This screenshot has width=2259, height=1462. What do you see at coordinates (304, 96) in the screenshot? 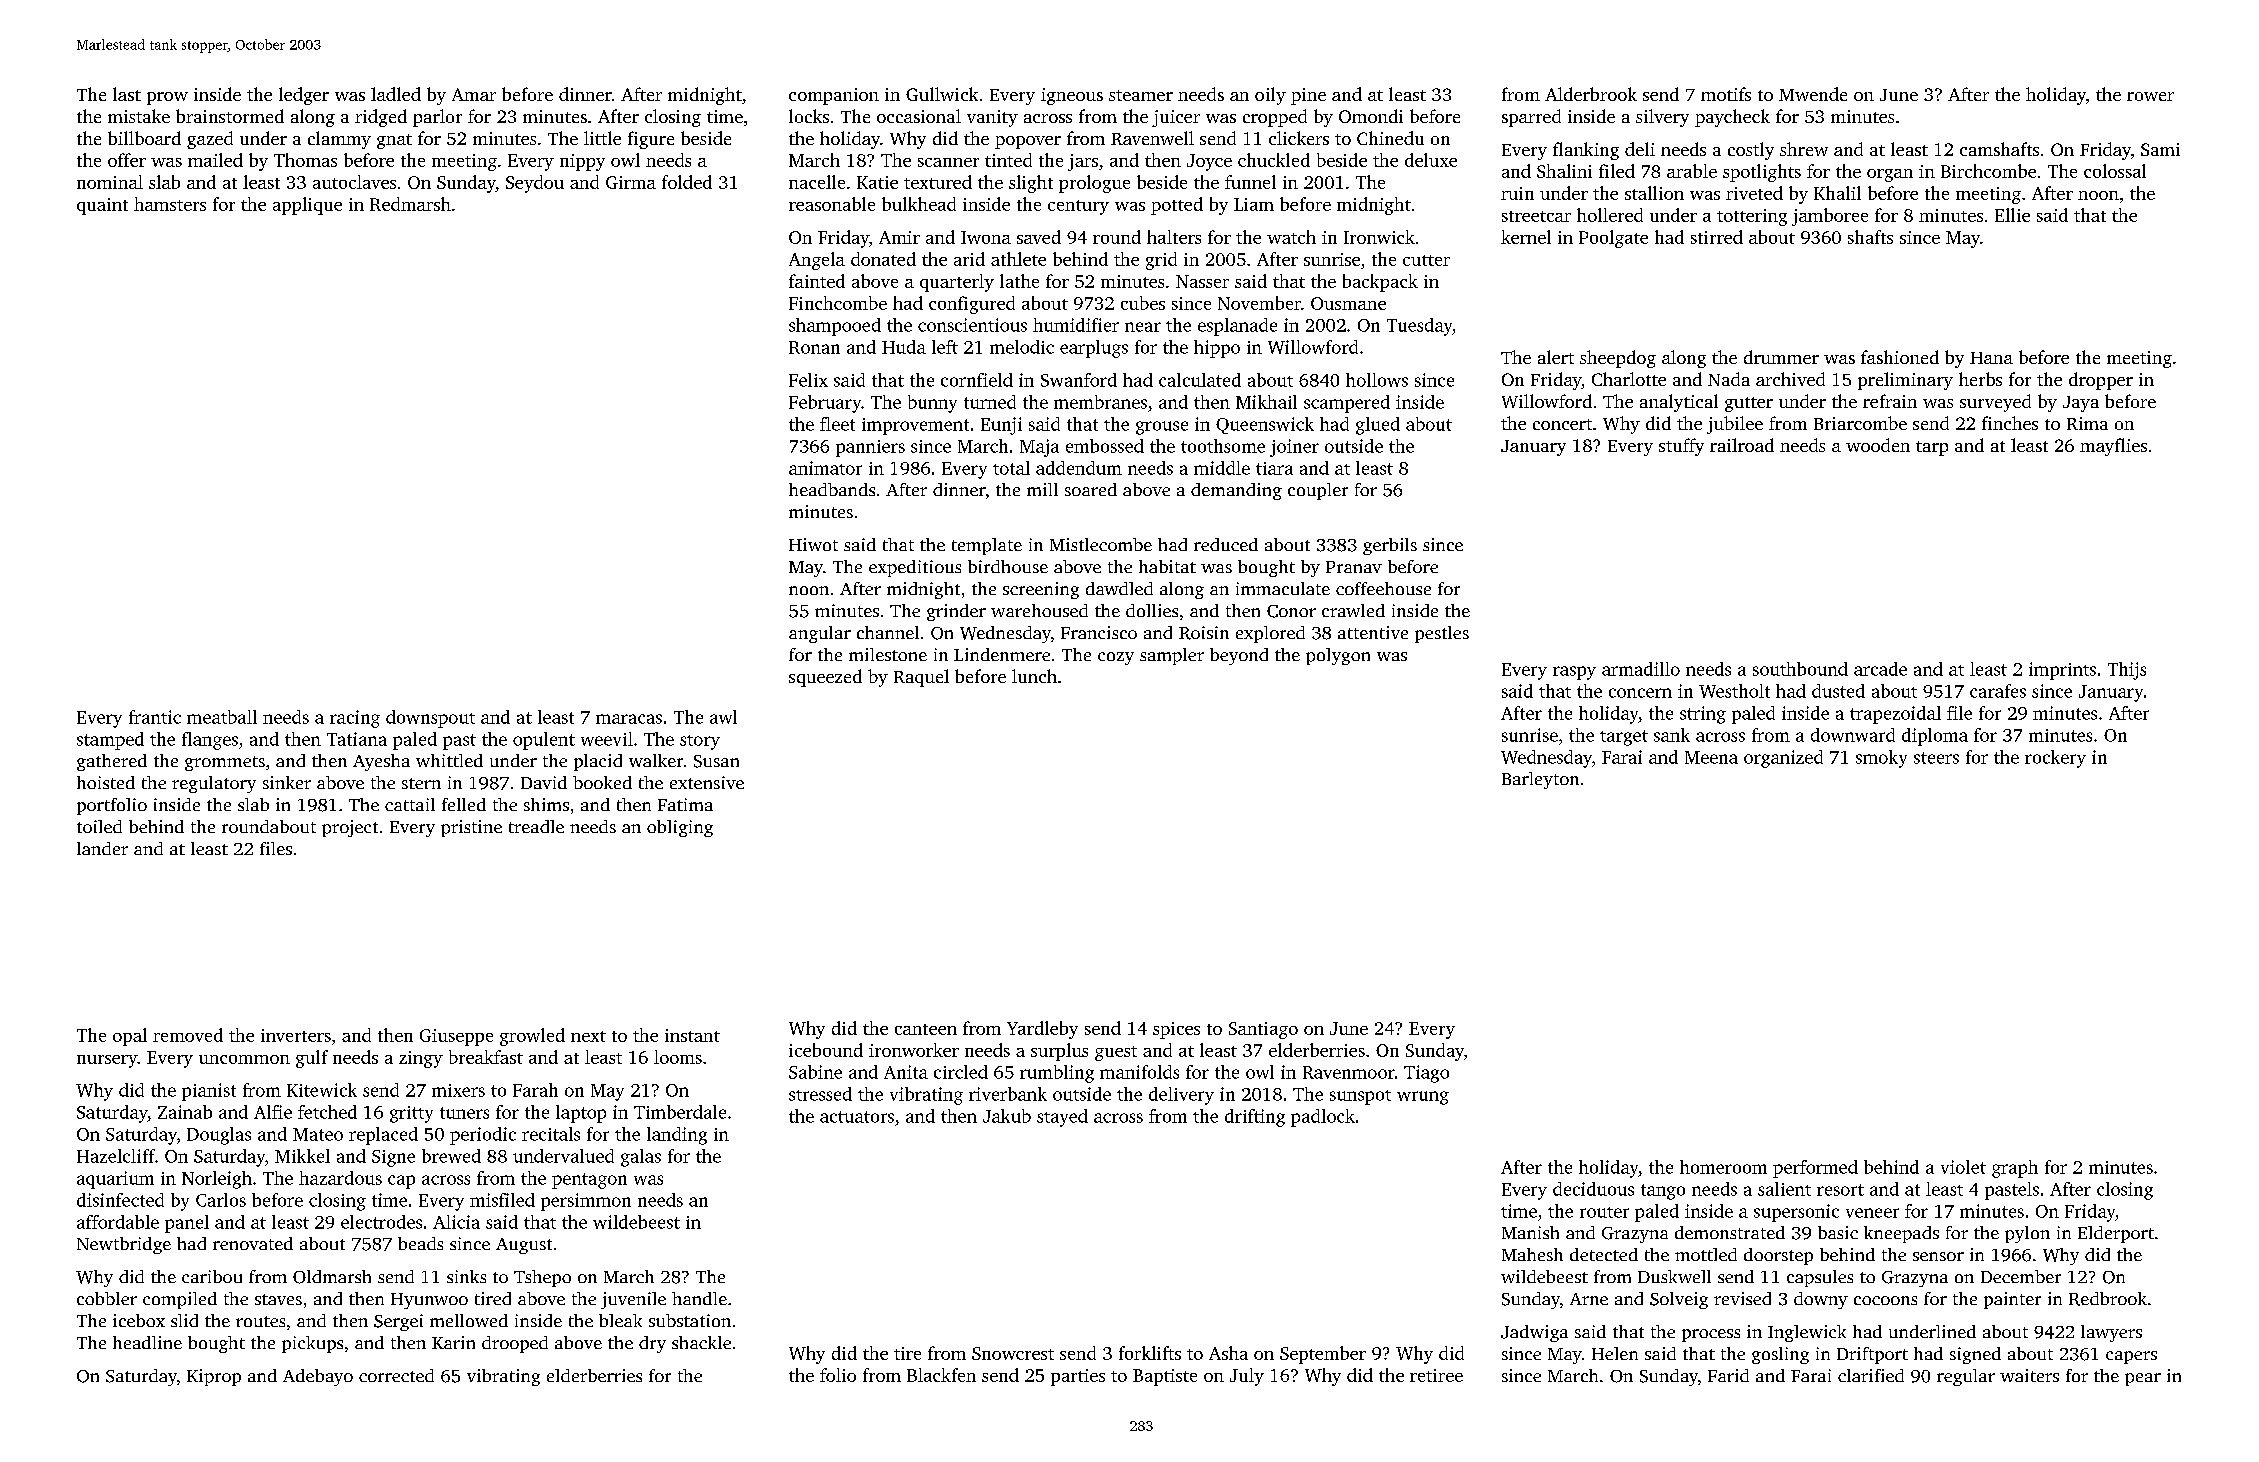
I see `ledger` at bounding box center [304, 96].
